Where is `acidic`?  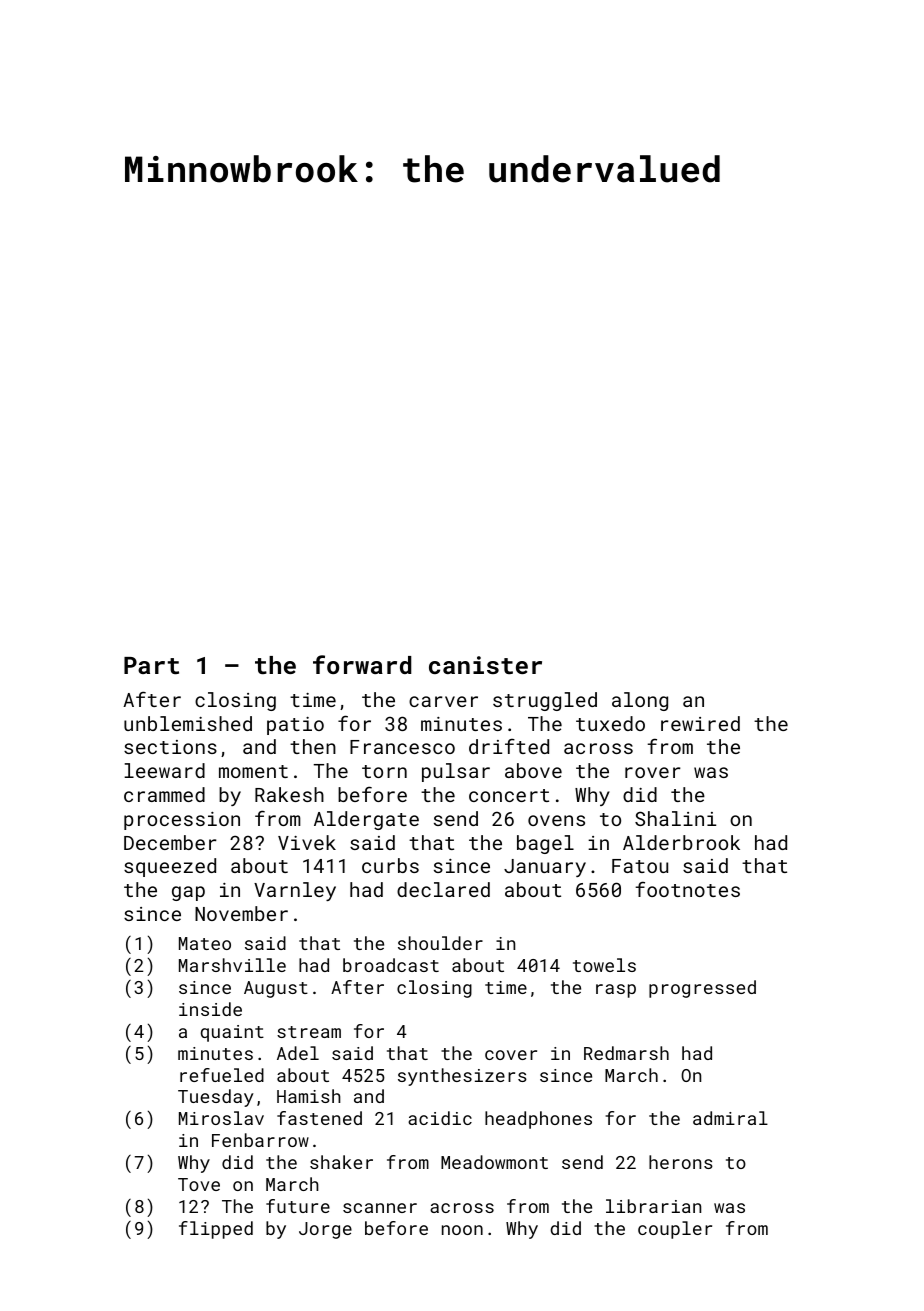
acidic is located at coordinates (440, 1118).
